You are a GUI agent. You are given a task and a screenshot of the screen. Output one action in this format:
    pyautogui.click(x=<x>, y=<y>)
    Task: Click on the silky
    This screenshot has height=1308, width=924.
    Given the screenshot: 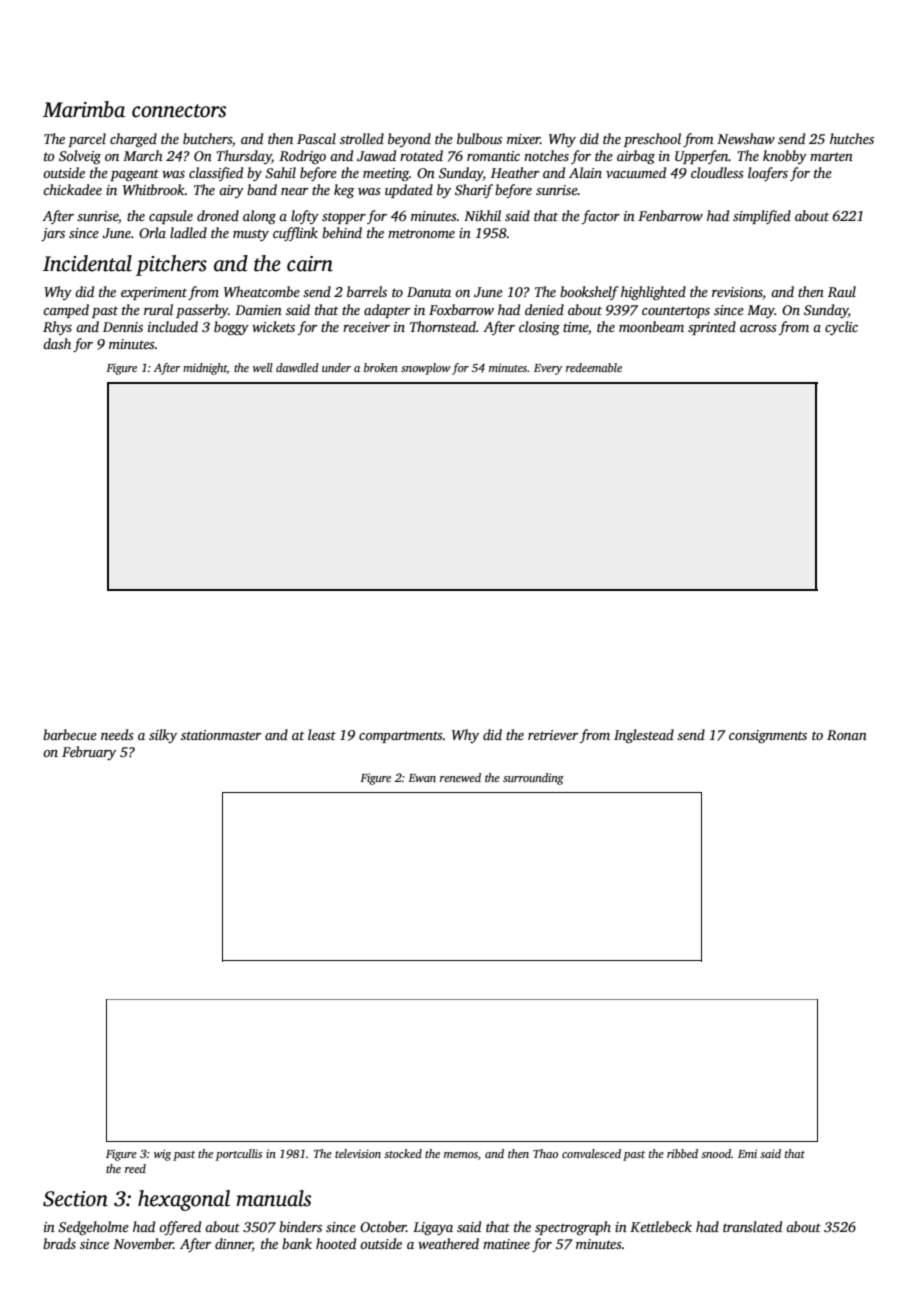 What is the action you would take?
    pyautogui.click(x=163, y=736)
